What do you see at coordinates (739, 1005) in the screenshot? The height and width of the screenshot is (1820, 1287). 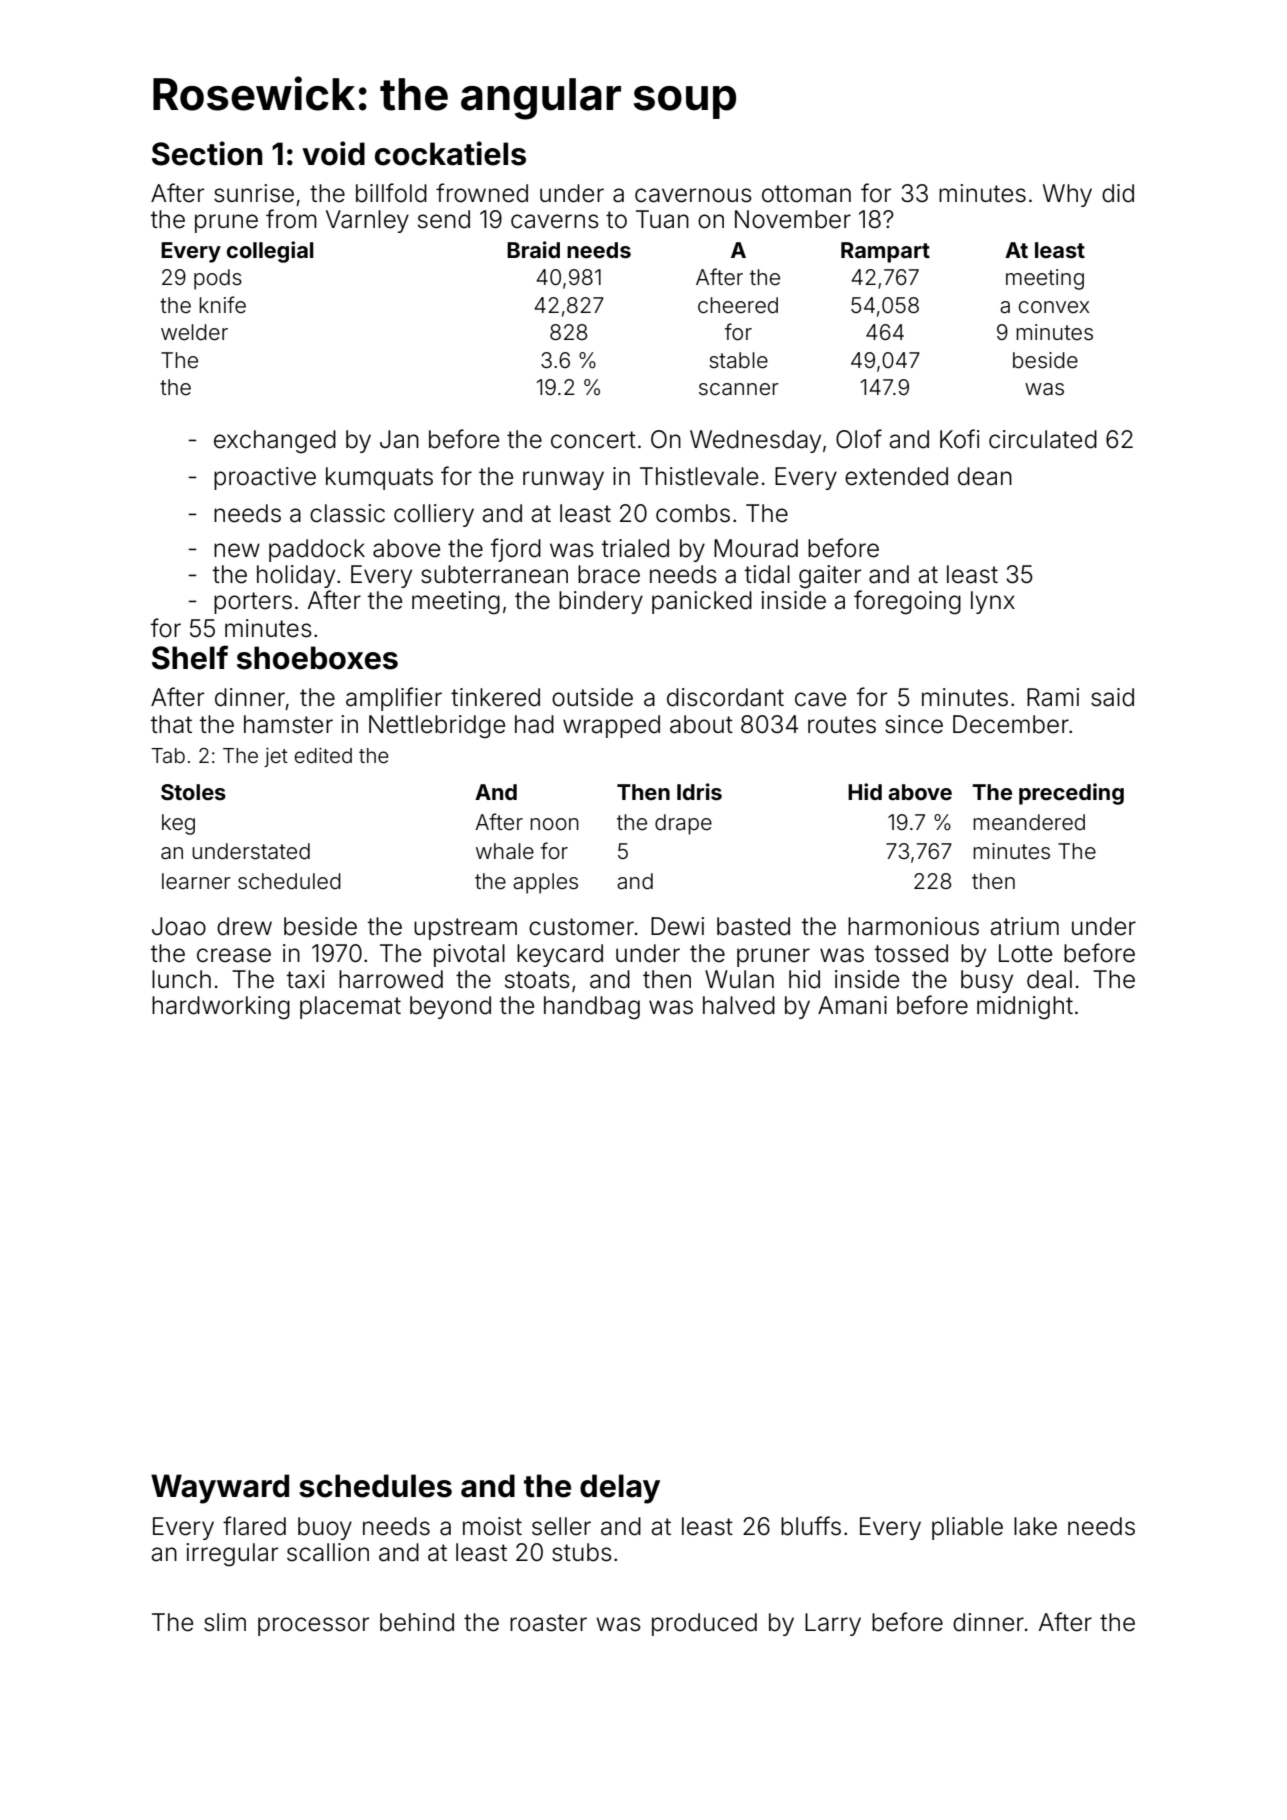 I see `halved` at bounding box center [739, 1005].
